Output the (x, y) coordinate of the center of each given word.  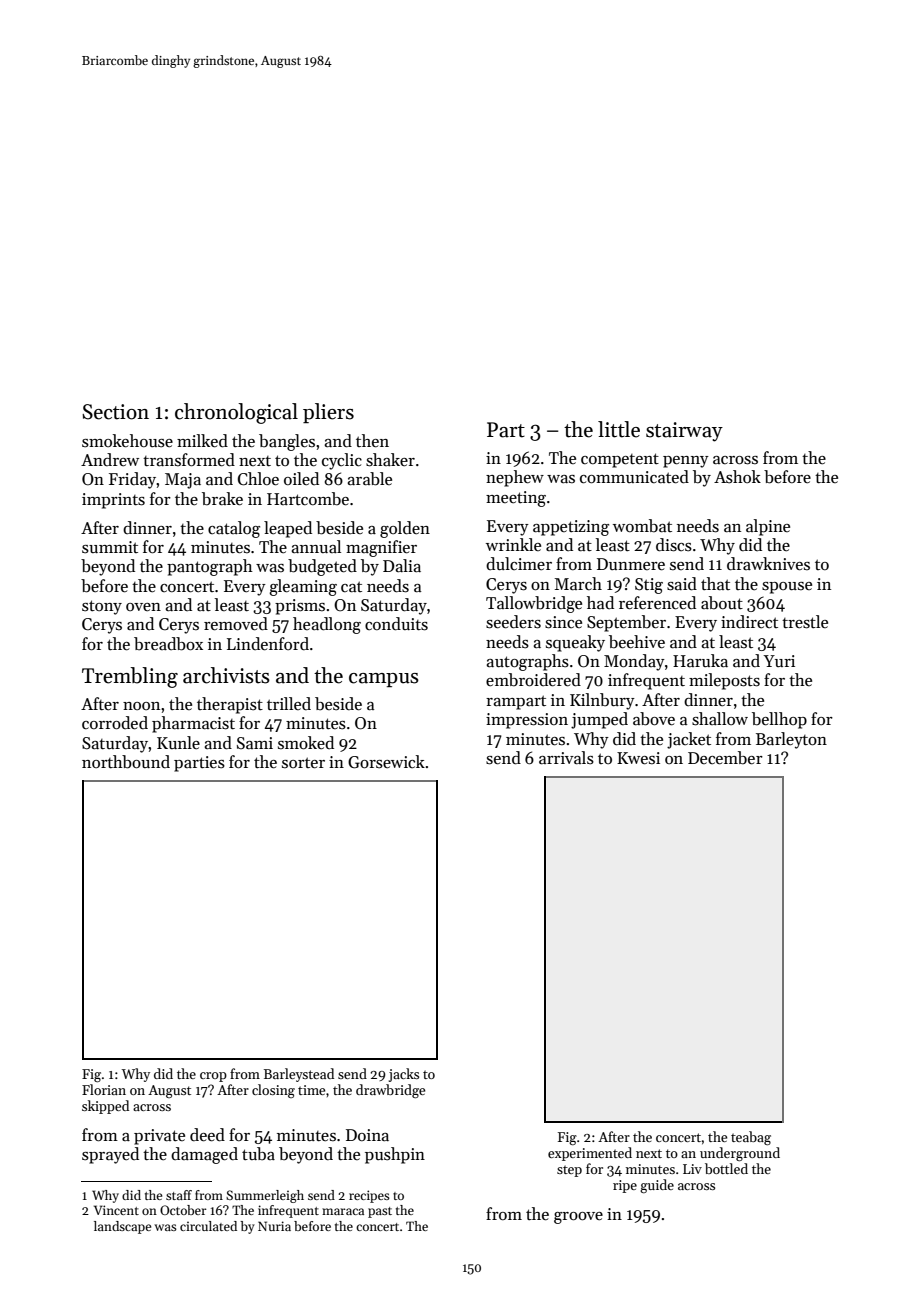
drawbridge (390, 1091)
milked (202, 441)
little (619, 429)
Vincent (116, 1210)
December (725, 758)
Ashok (737, 477)
